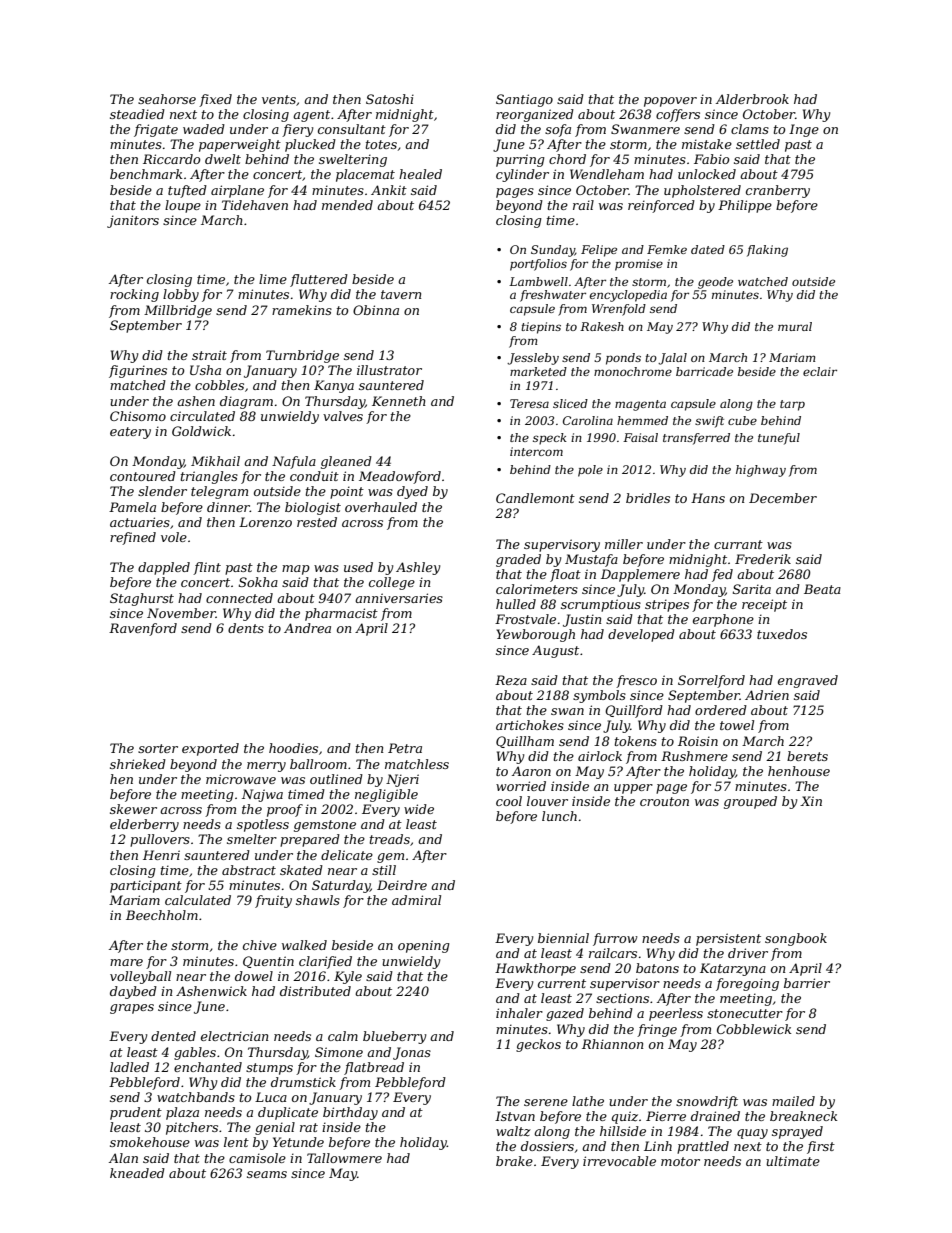 The width and height of the page is (952, 1233). I want to click on settled, so click(758, 144).
